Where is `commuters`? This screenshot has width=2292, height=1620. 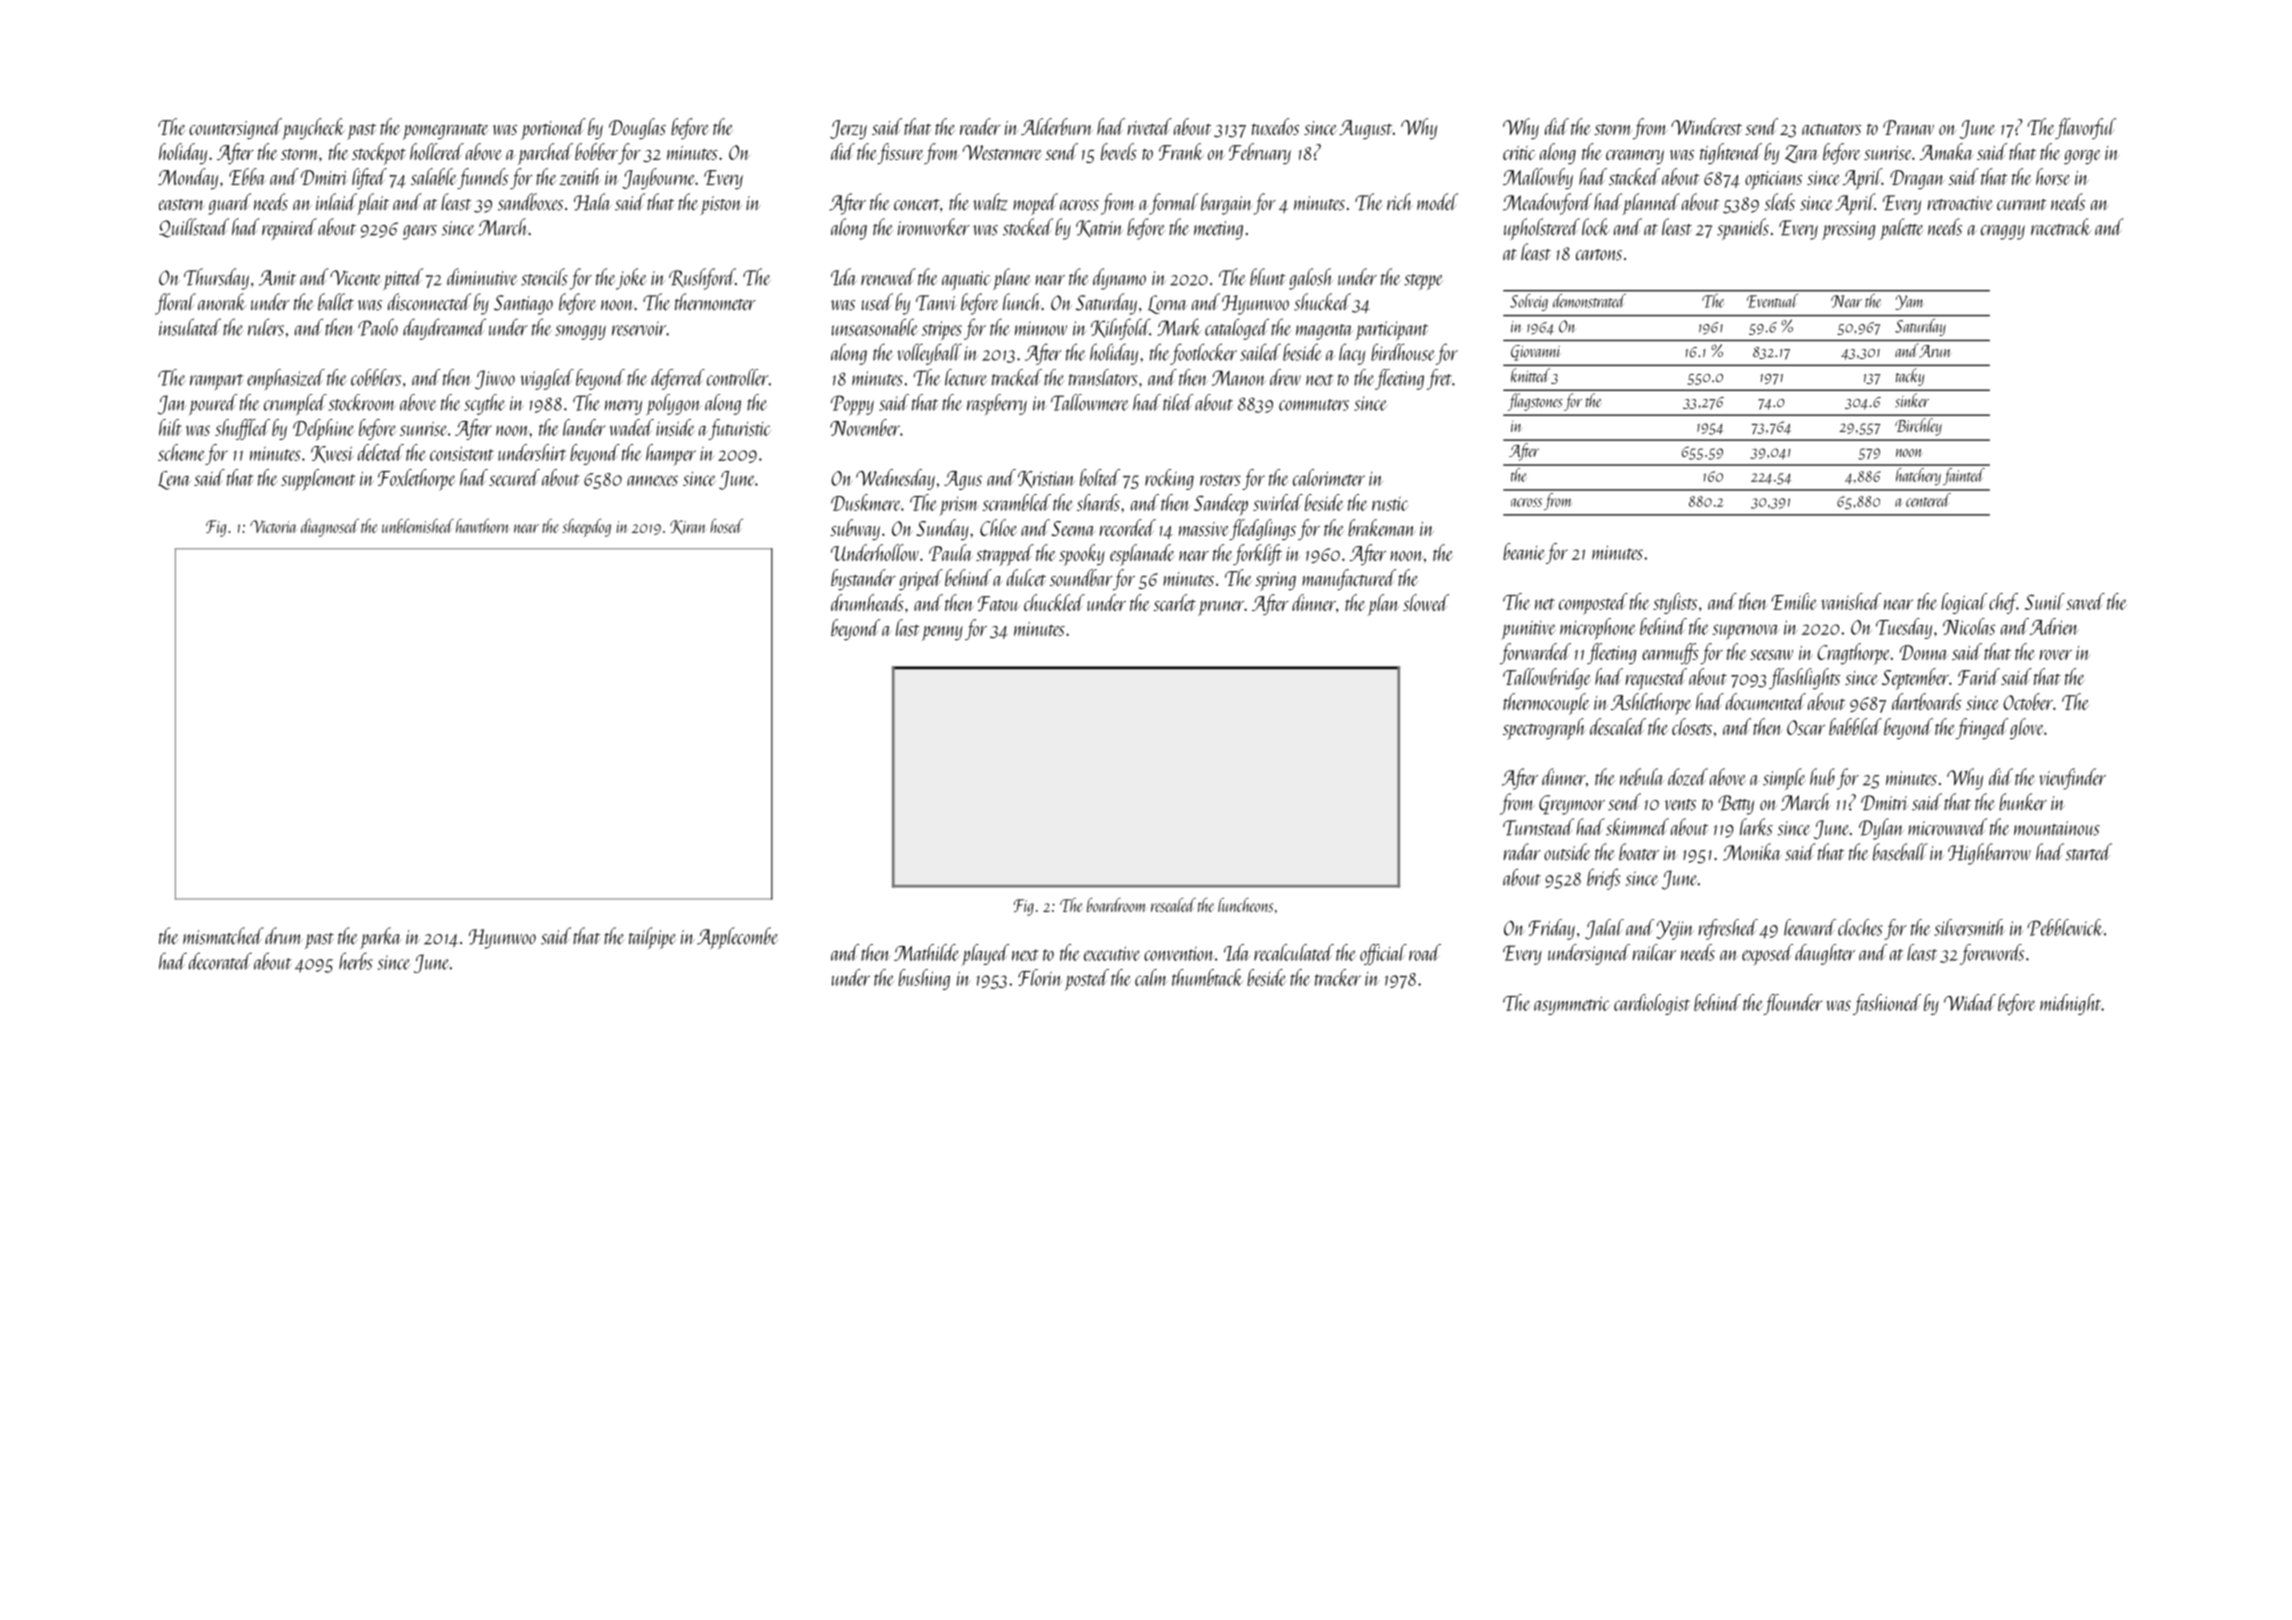
commuters is located at coordinates (1314, 405).
